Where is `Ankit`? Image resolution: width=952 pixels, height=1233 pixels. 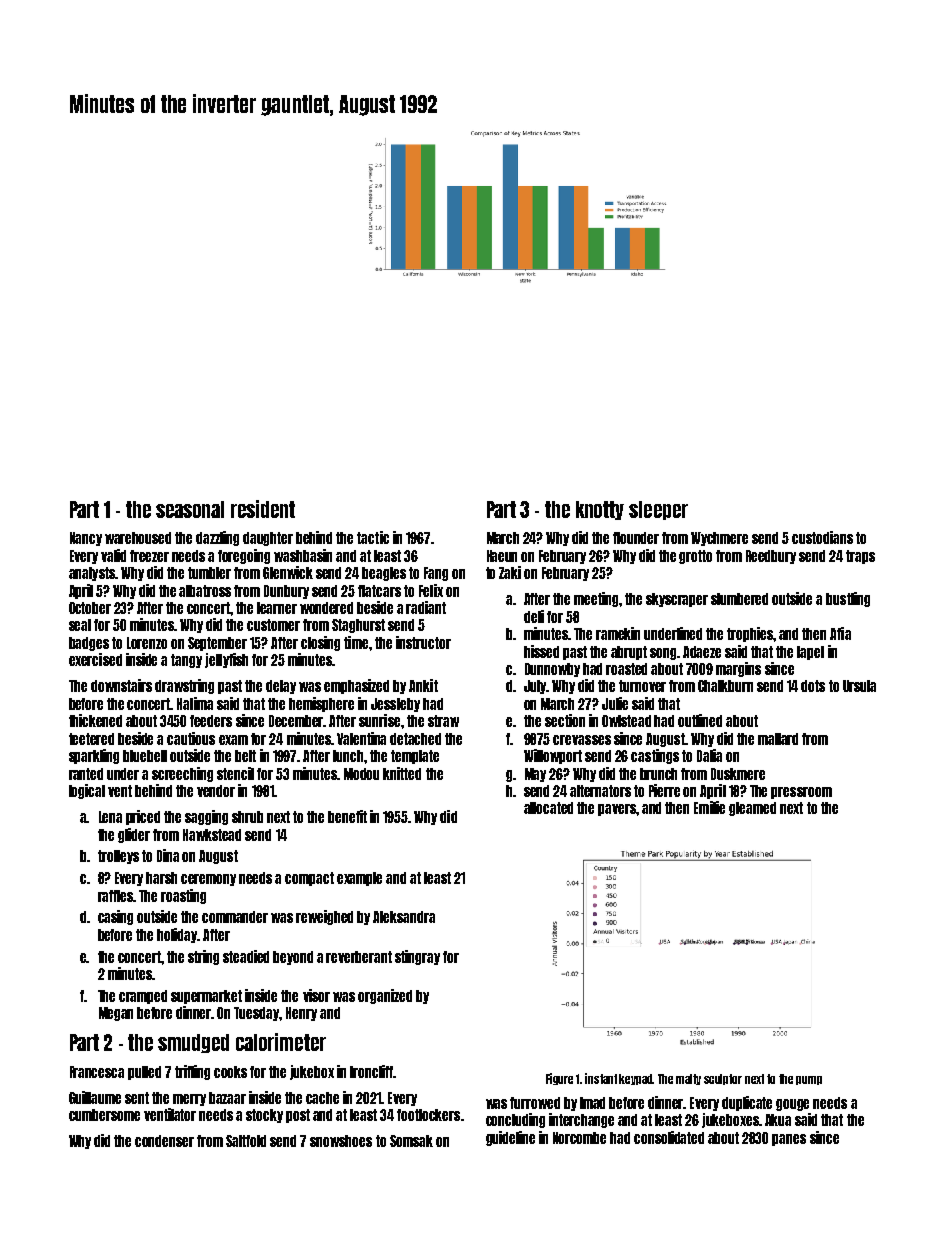 Ankit is located at coordinates (423, 685).
